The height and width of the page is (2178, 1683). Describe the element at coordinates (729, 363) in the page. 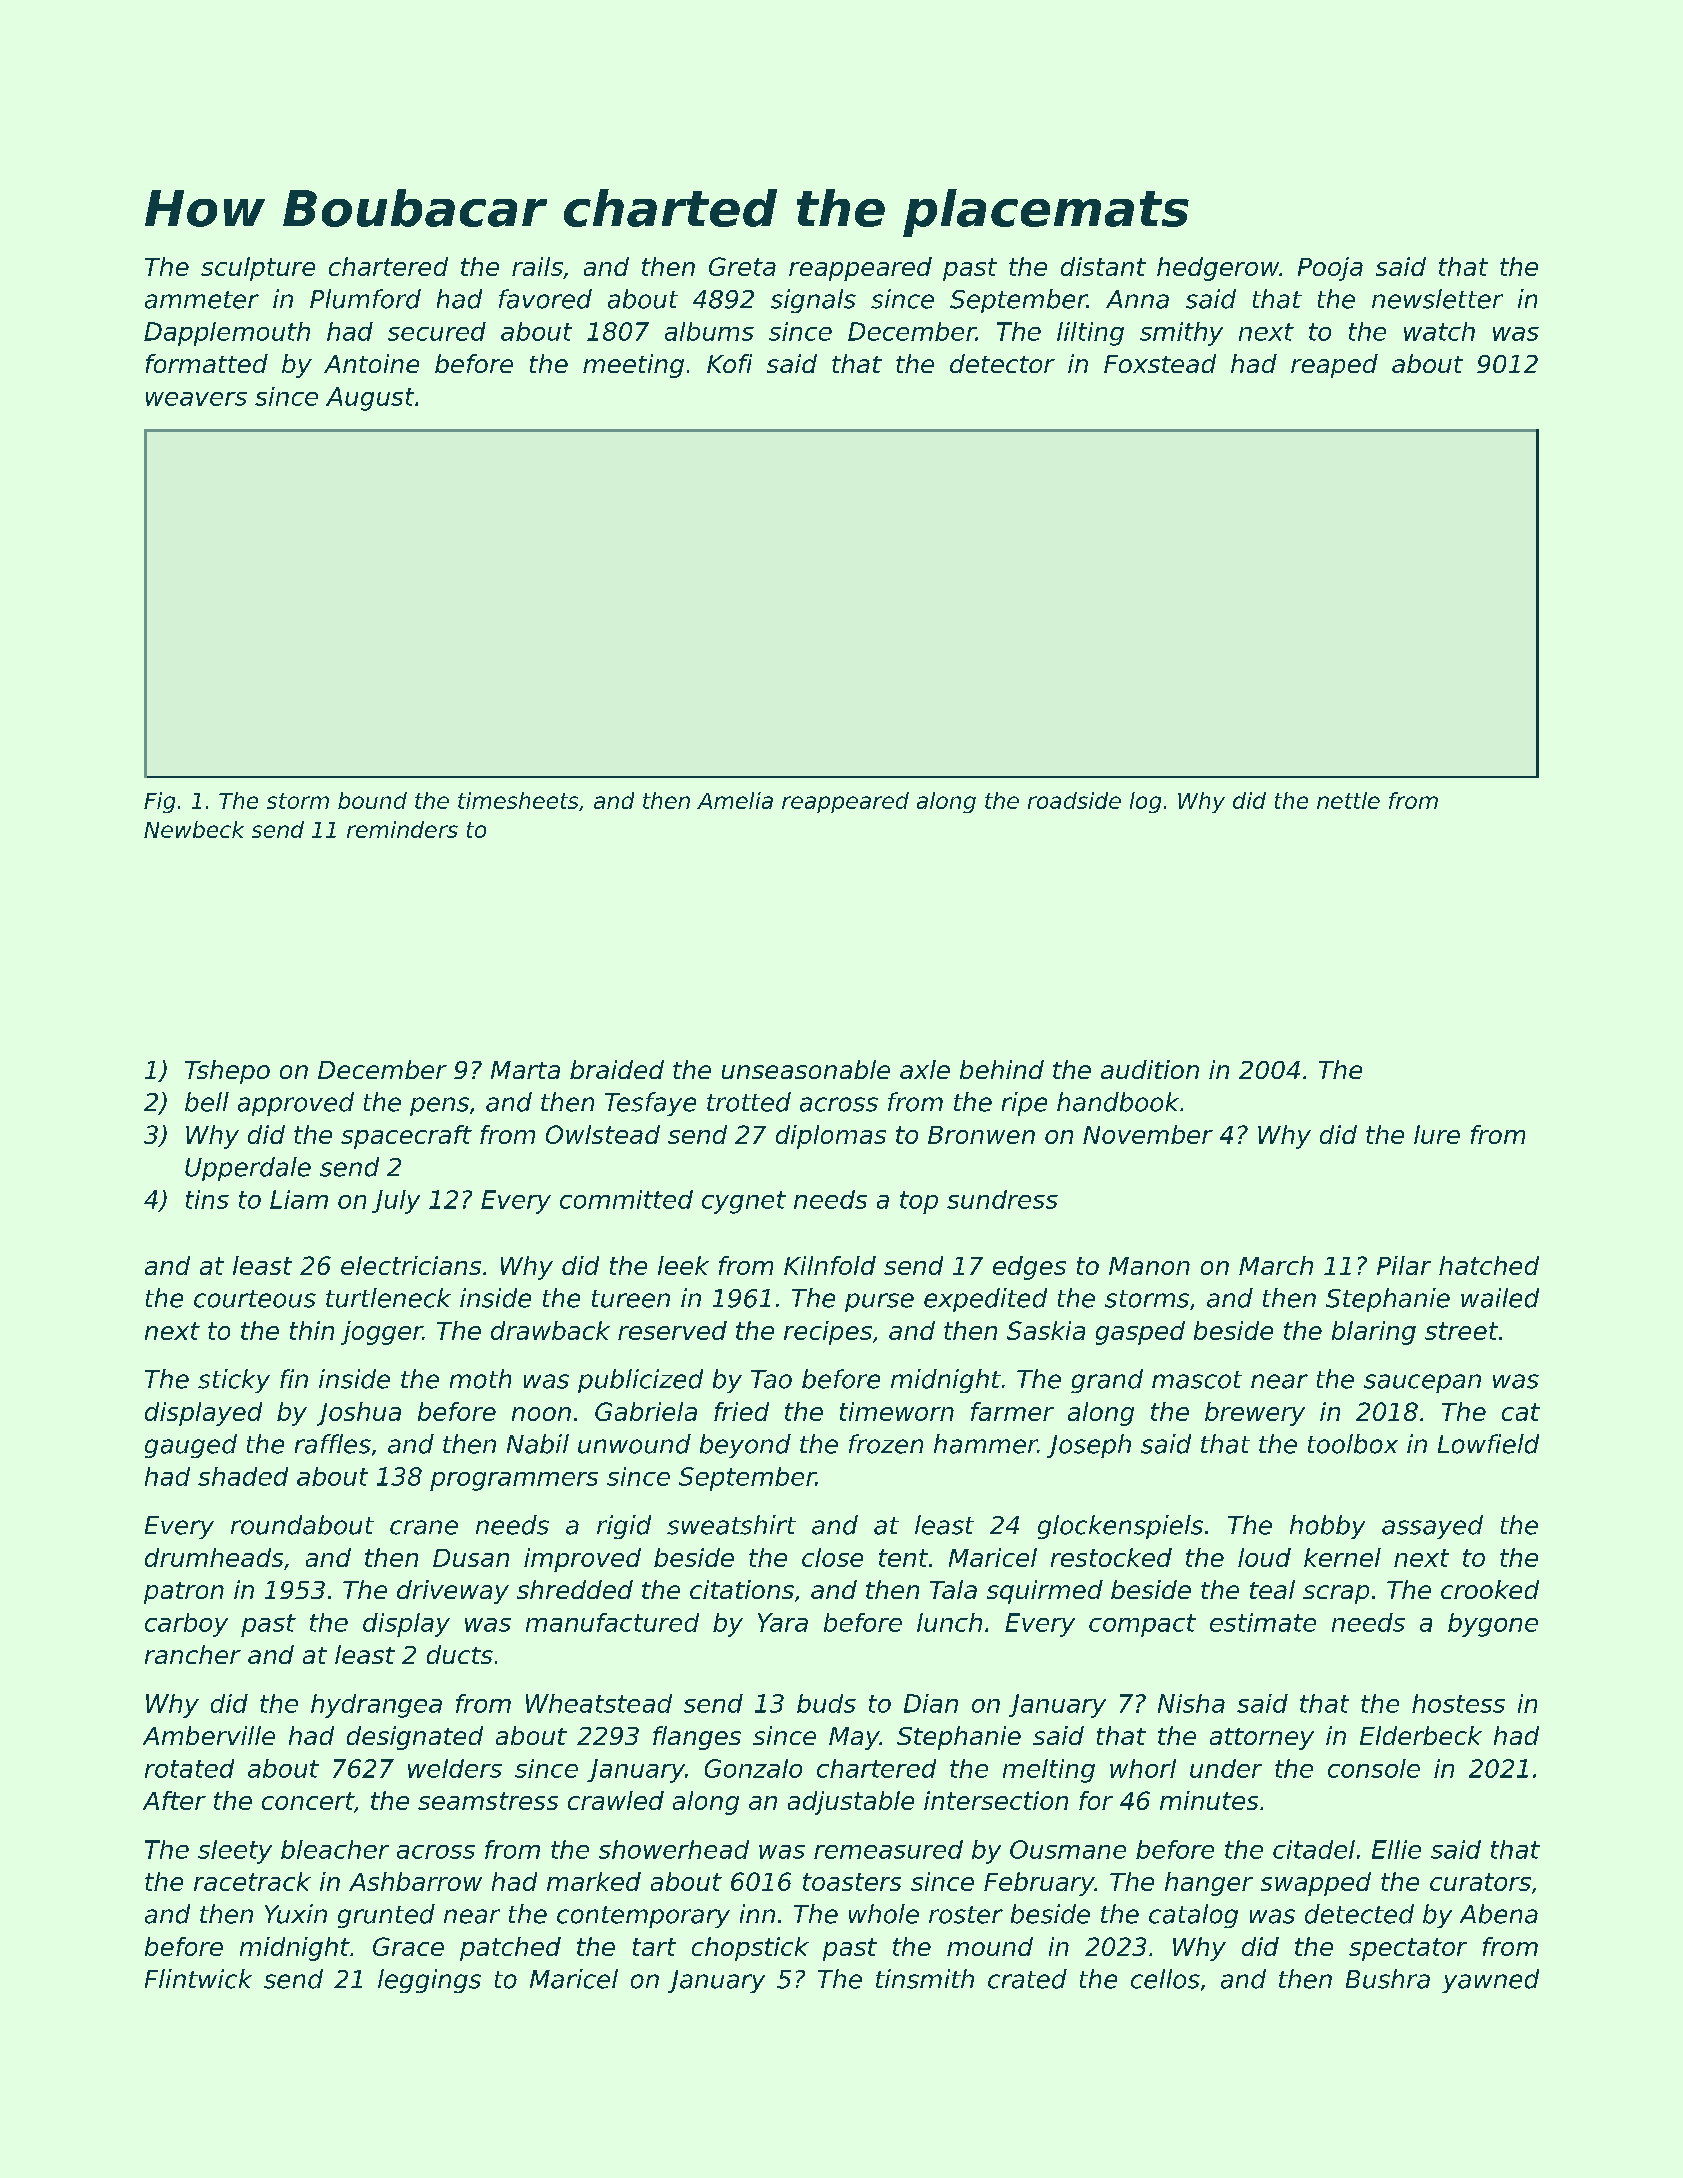

I see `Kofi` at that location.
